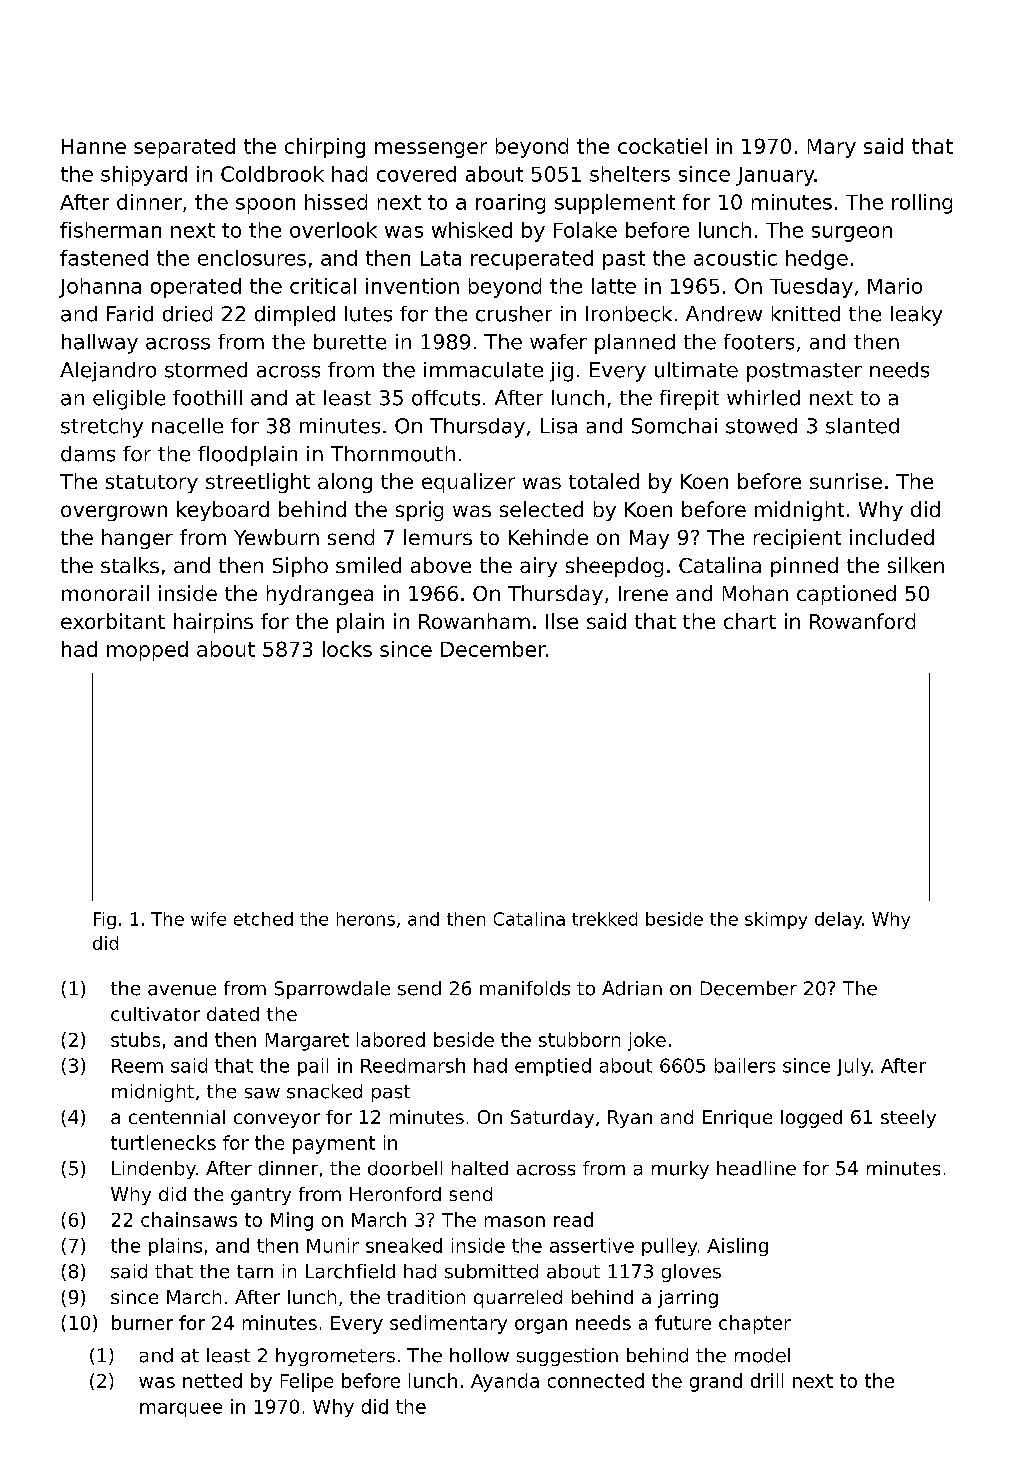 The height and width of the screenshot is (1480, 1022). Describe the element at coordinates (854, 1067) in the screenshot. I see `July` at that location.
